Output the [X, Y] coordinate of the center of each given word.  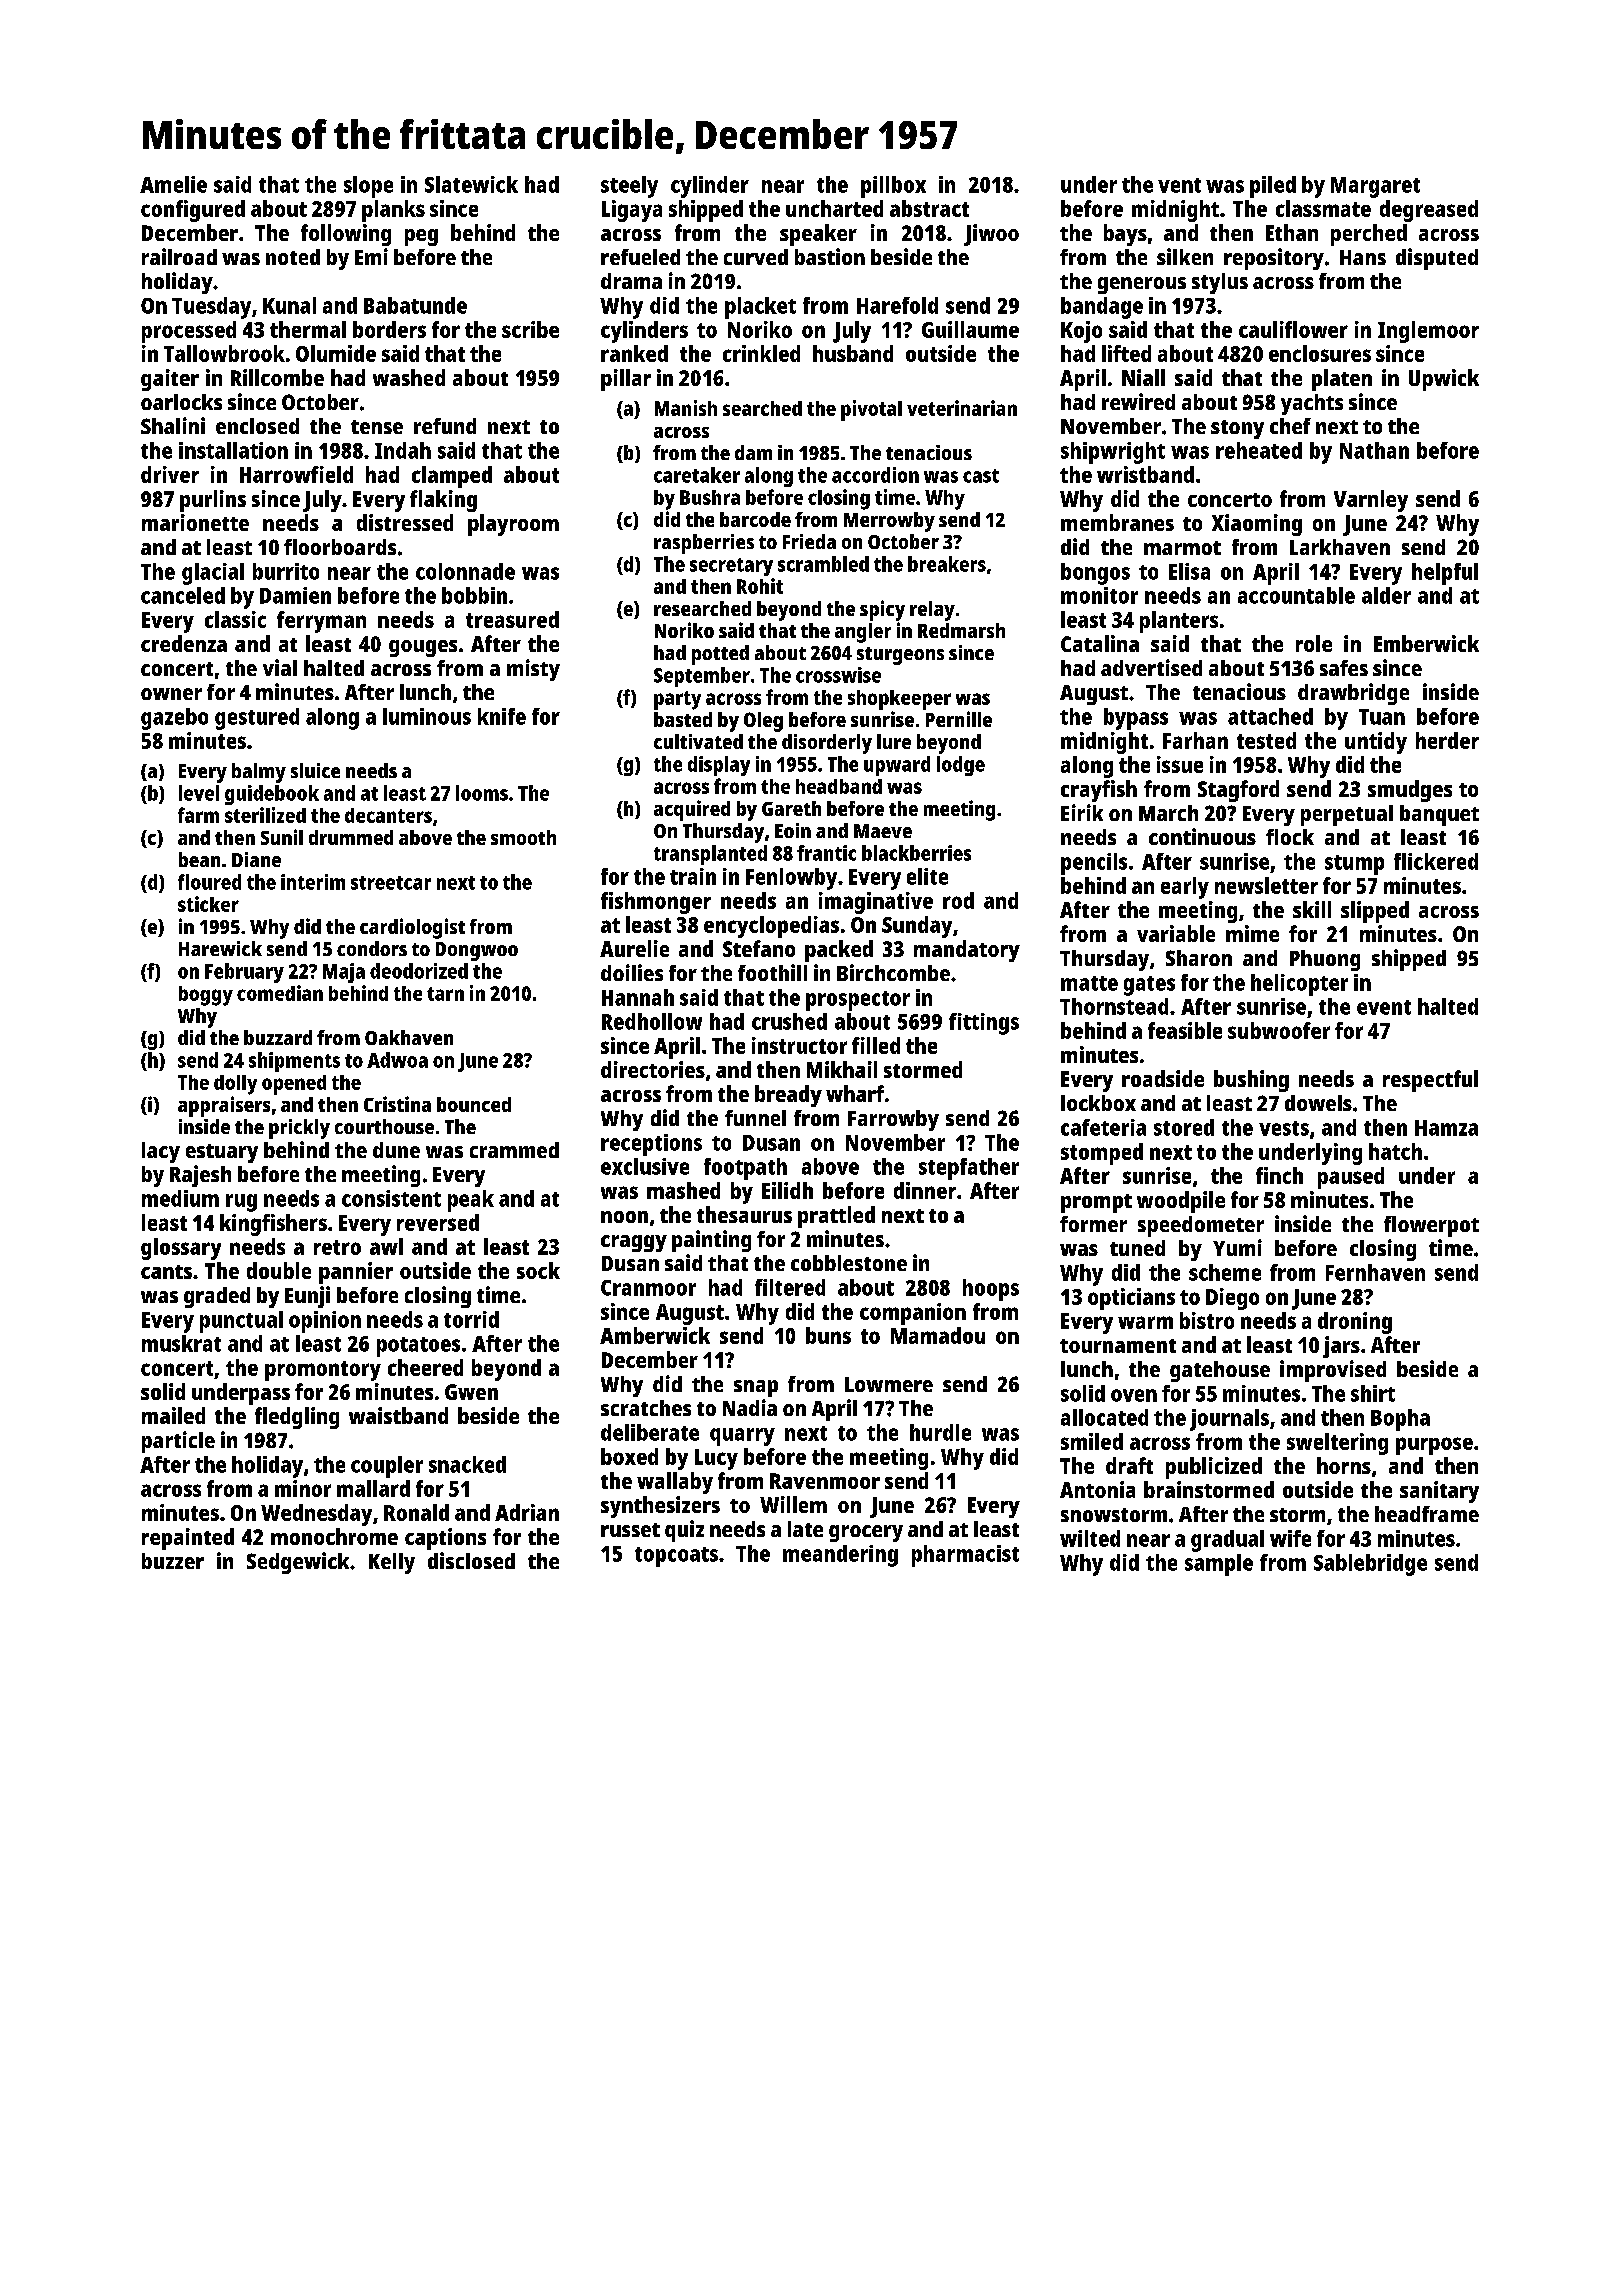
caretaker [697, 475]
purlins [213, 501]
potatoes [418, 1347]
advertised [1151, 667]
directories [653, 1069]
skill [1312, 909]
